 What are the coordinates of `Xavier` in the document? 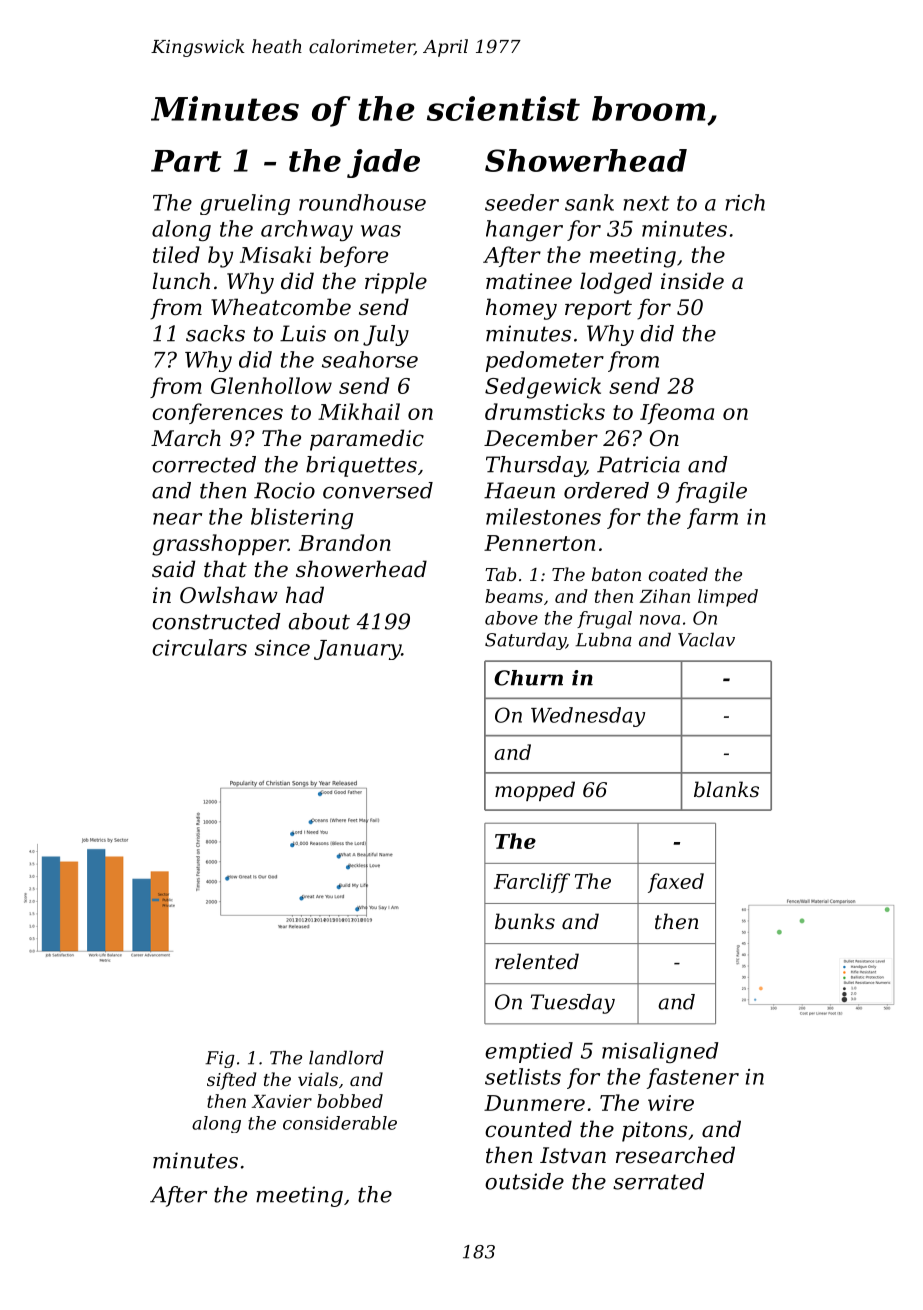 It's located at (282, 1101).
